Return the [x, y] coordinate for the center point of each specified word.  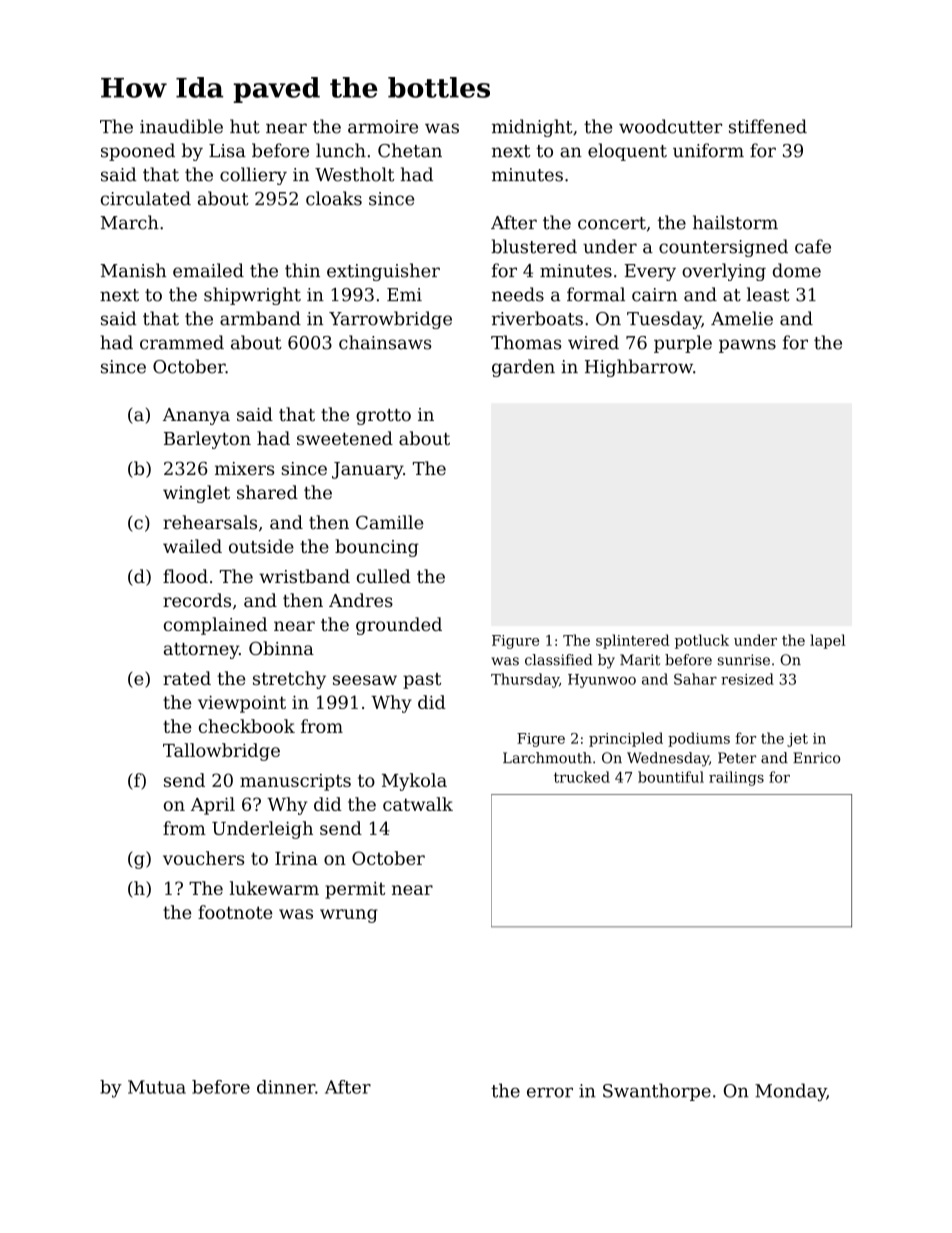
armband [260, 318]
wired [593, 342]
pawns [747, 346]
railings [736, 778]
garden [523, 368]
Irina [296, 858]
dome [797, 270]
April [213, 806]
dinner [286, 1087]
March [130, 222]
